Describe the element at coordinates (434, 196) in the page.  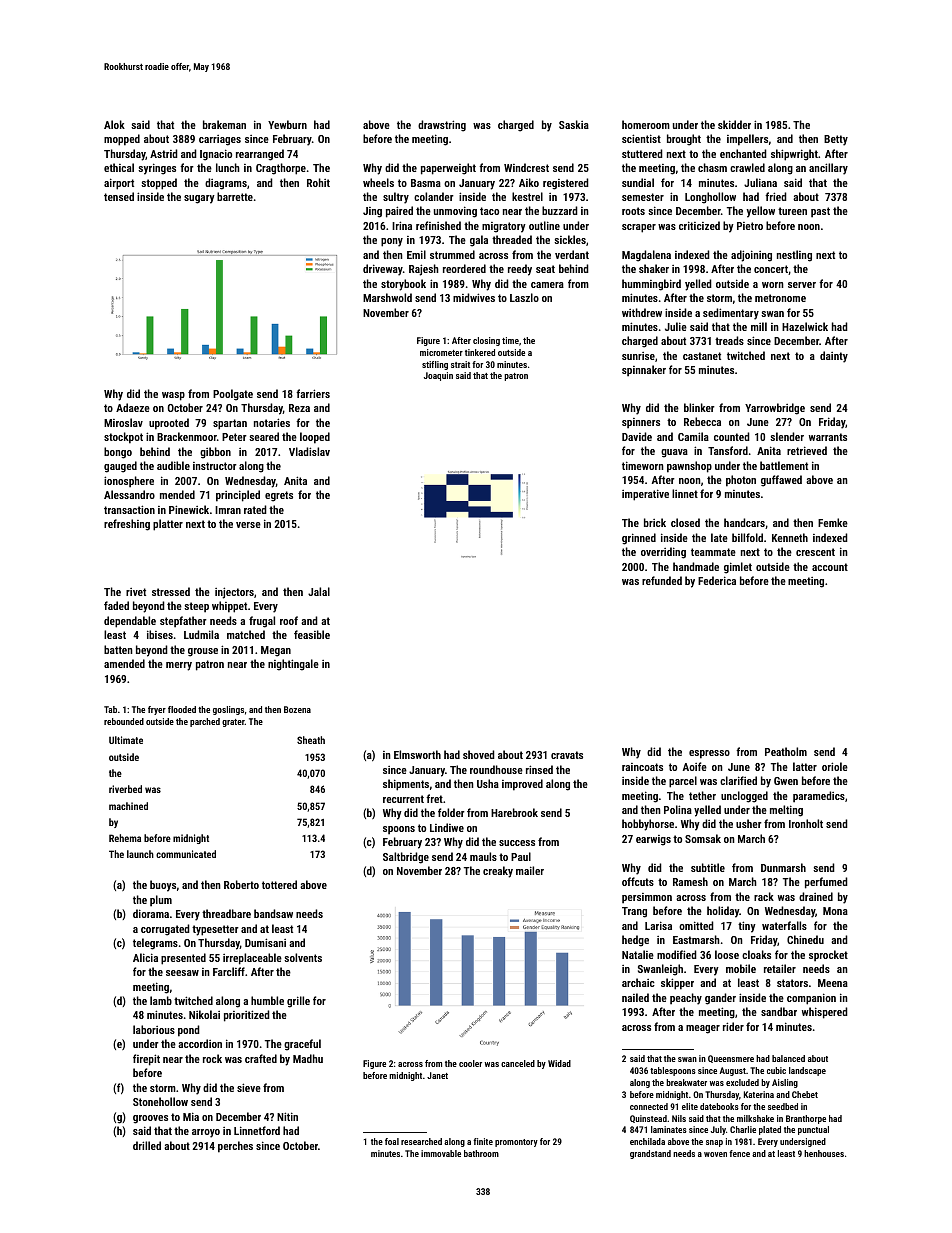
I see `colander` at that location.
